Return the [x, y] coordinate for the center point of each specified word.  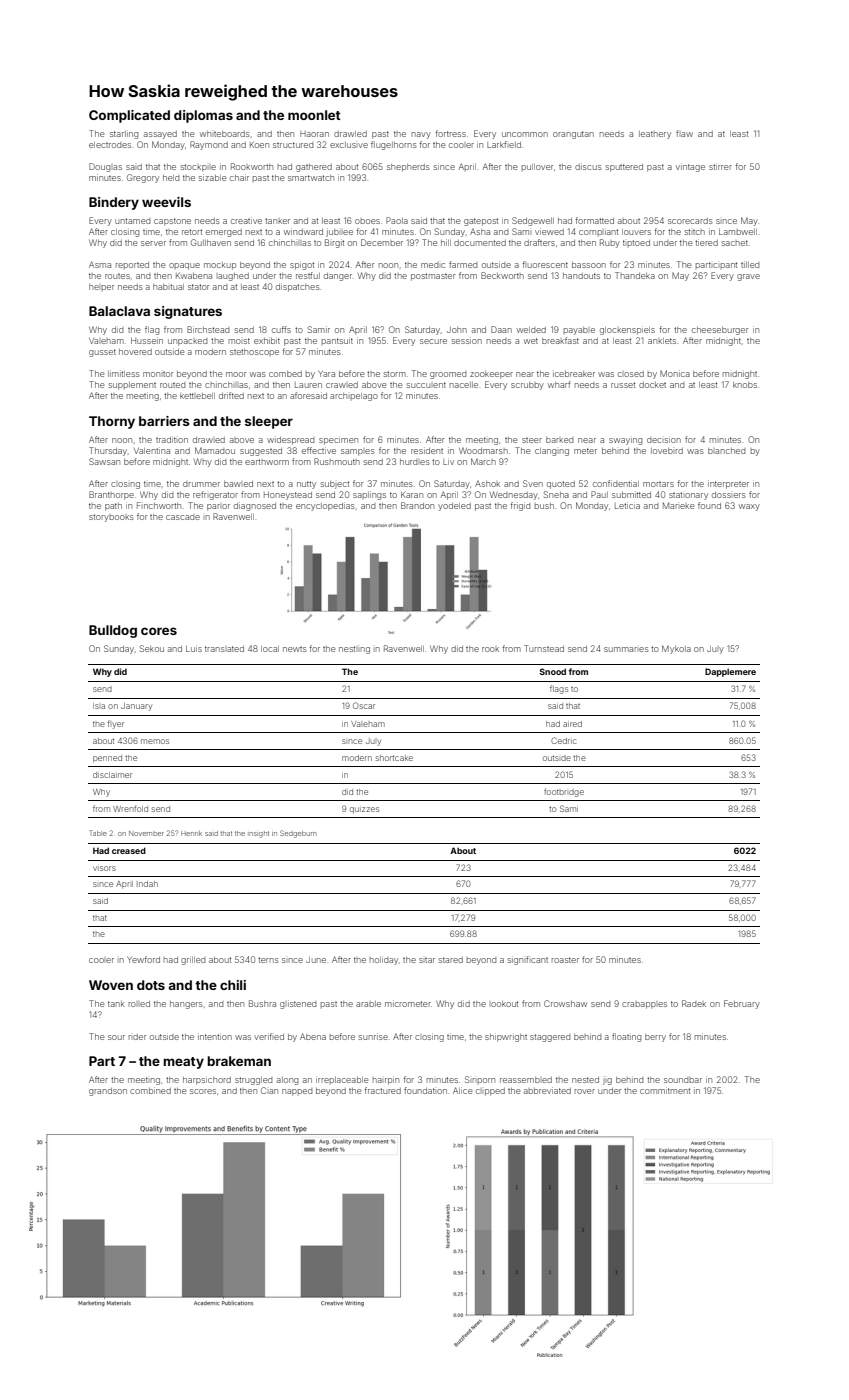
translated [224, 649]
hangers [186, 1005]
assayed [160, 135]
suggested [261, 452]
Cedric [563, 740]
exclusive [349, 145]
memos [155, 741]
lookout [504, 1004]
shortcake [394, 758]
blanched [727, 451]
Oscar [364, 705]
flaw [684, 133]
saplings [369, 495]
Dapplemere [730, 672]
